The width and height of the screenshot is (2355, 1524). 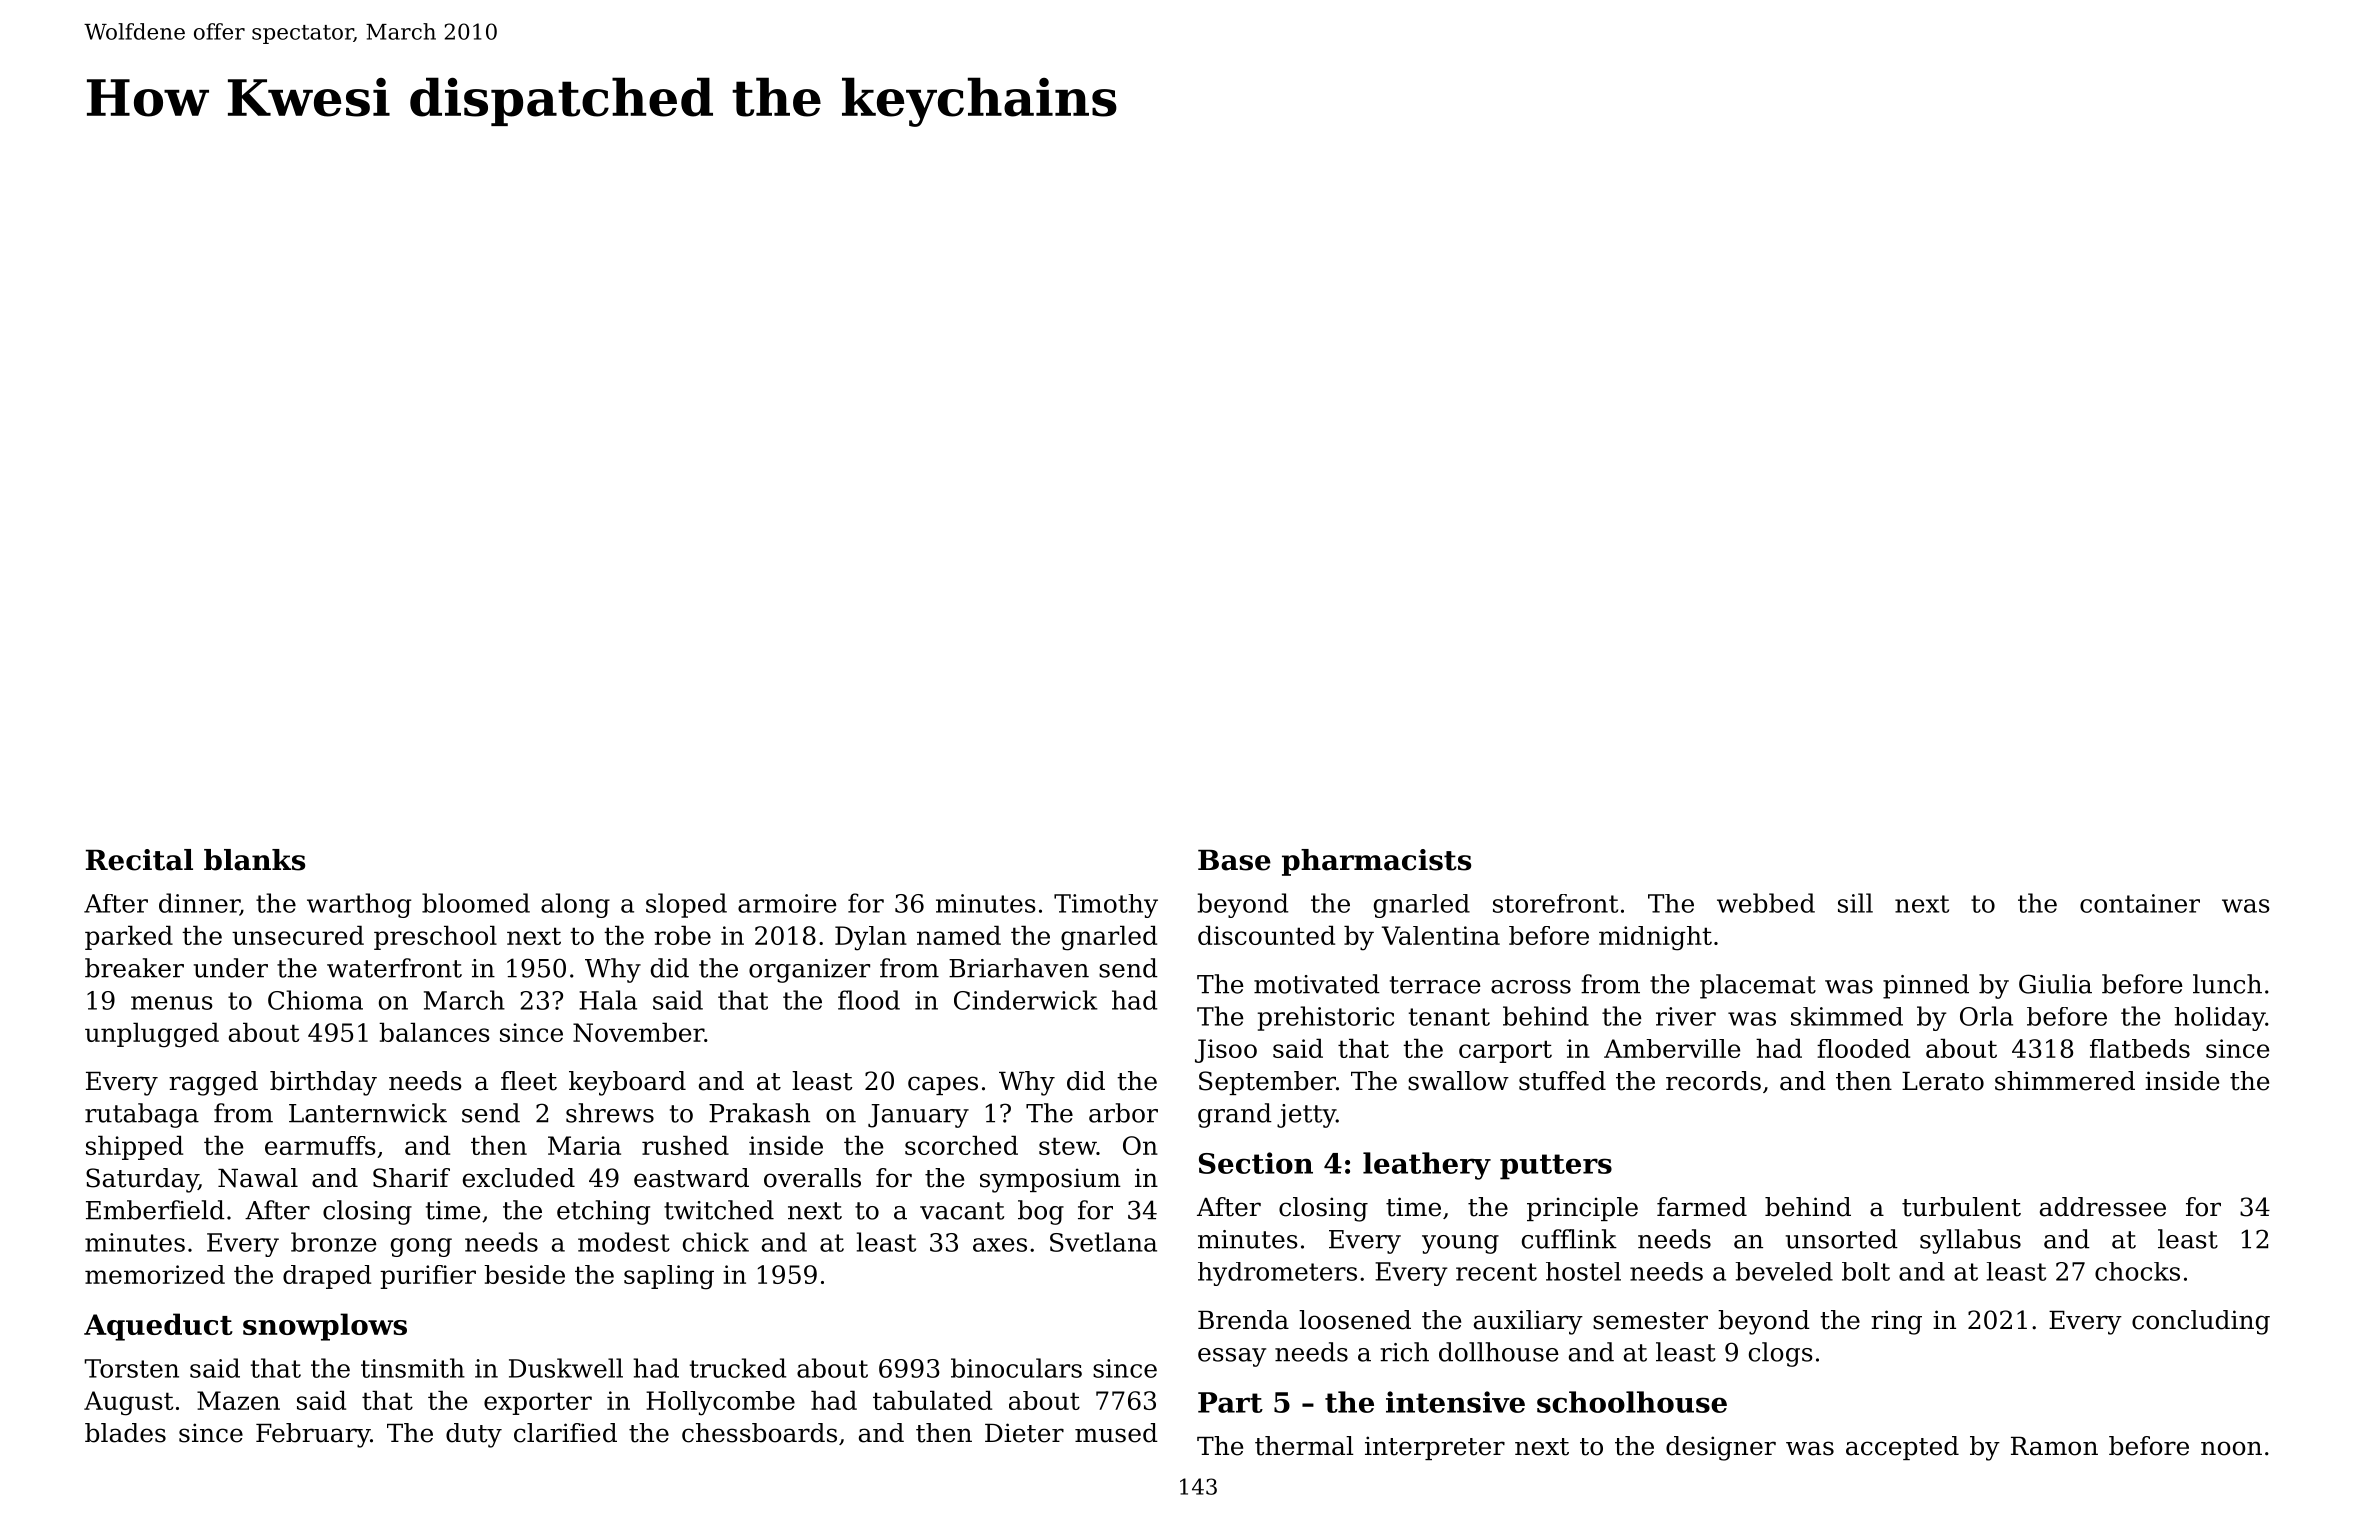 I want to click on shimmered, so click(x=2065, y=1081).
